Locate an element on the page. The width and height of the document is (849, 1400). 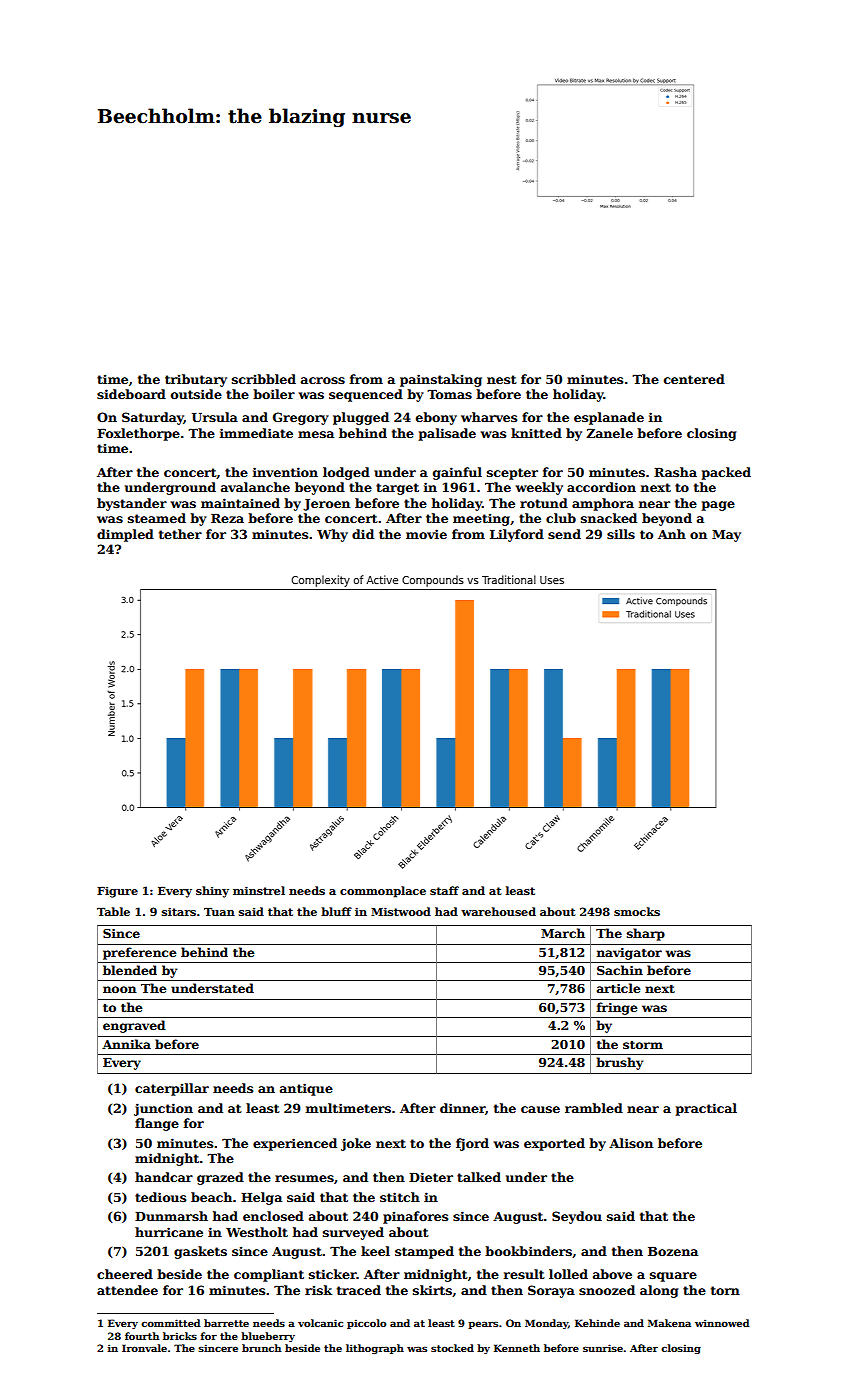
Alison is located at coordinates (631, 1143).
